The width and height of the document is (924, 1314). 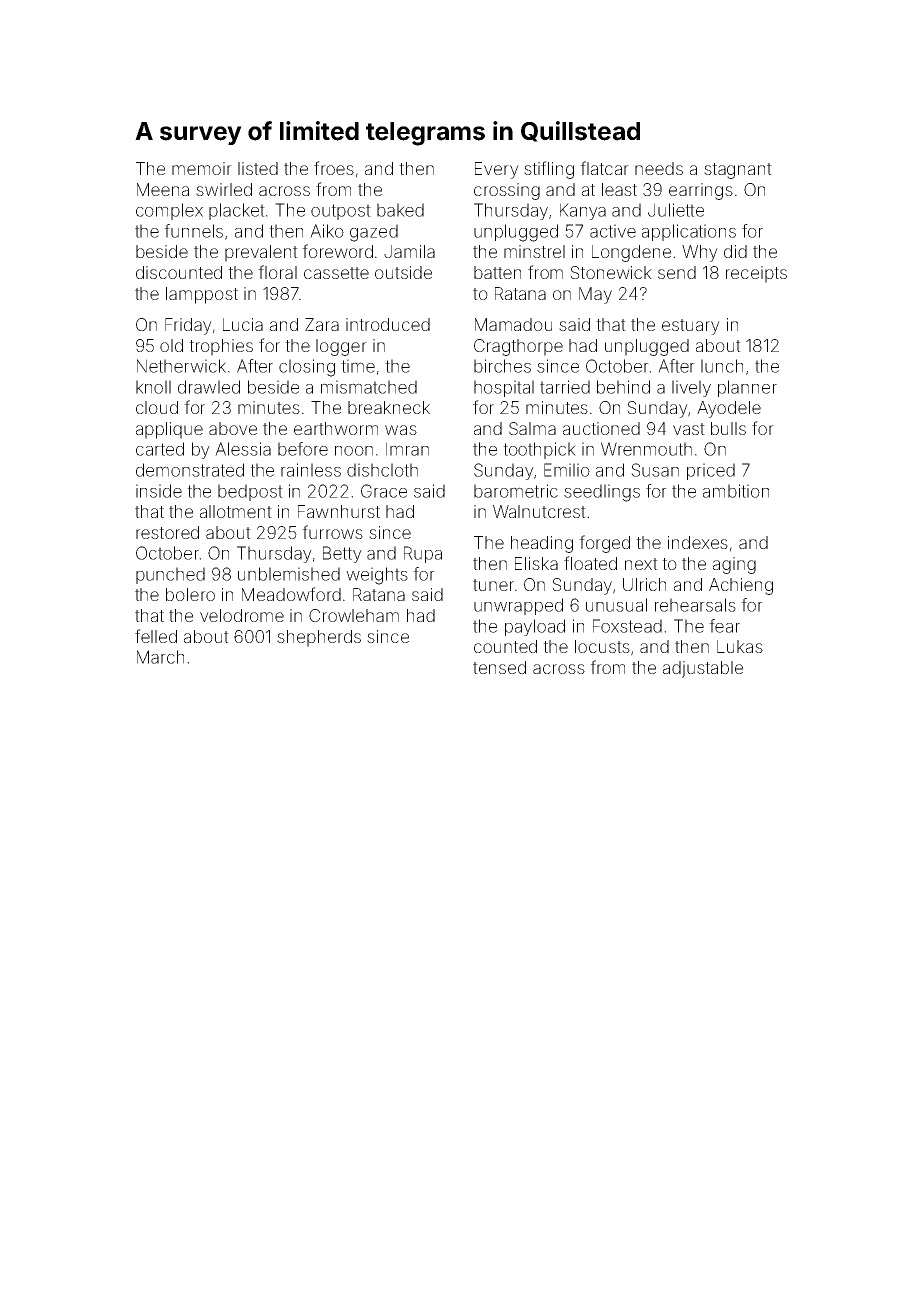 I want to click on ambition, so click(x=736, y=491).
